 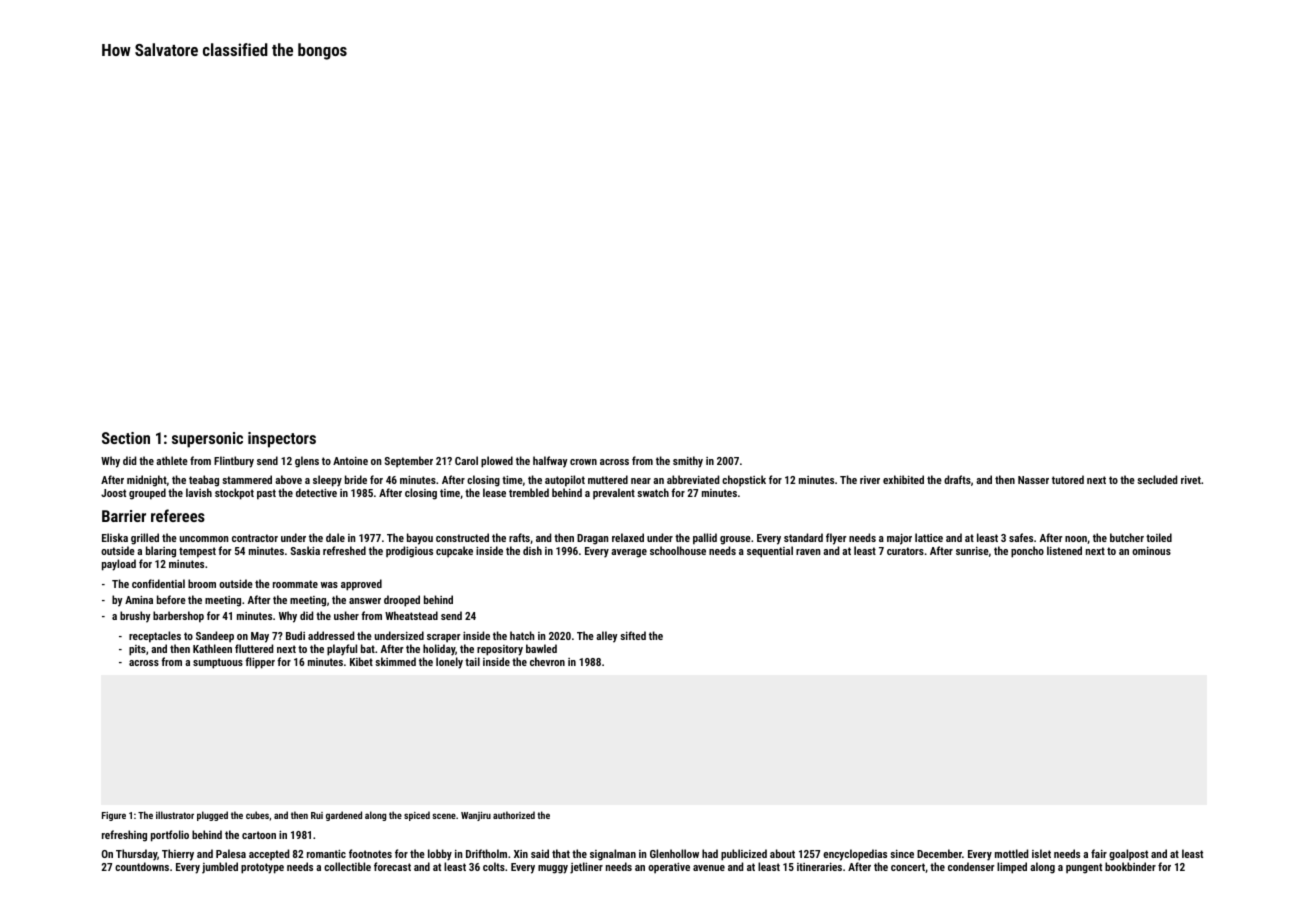 What do you see at coordinates (514, 815) in the page?
I see `authorized` at bounding box center [514, 815].
